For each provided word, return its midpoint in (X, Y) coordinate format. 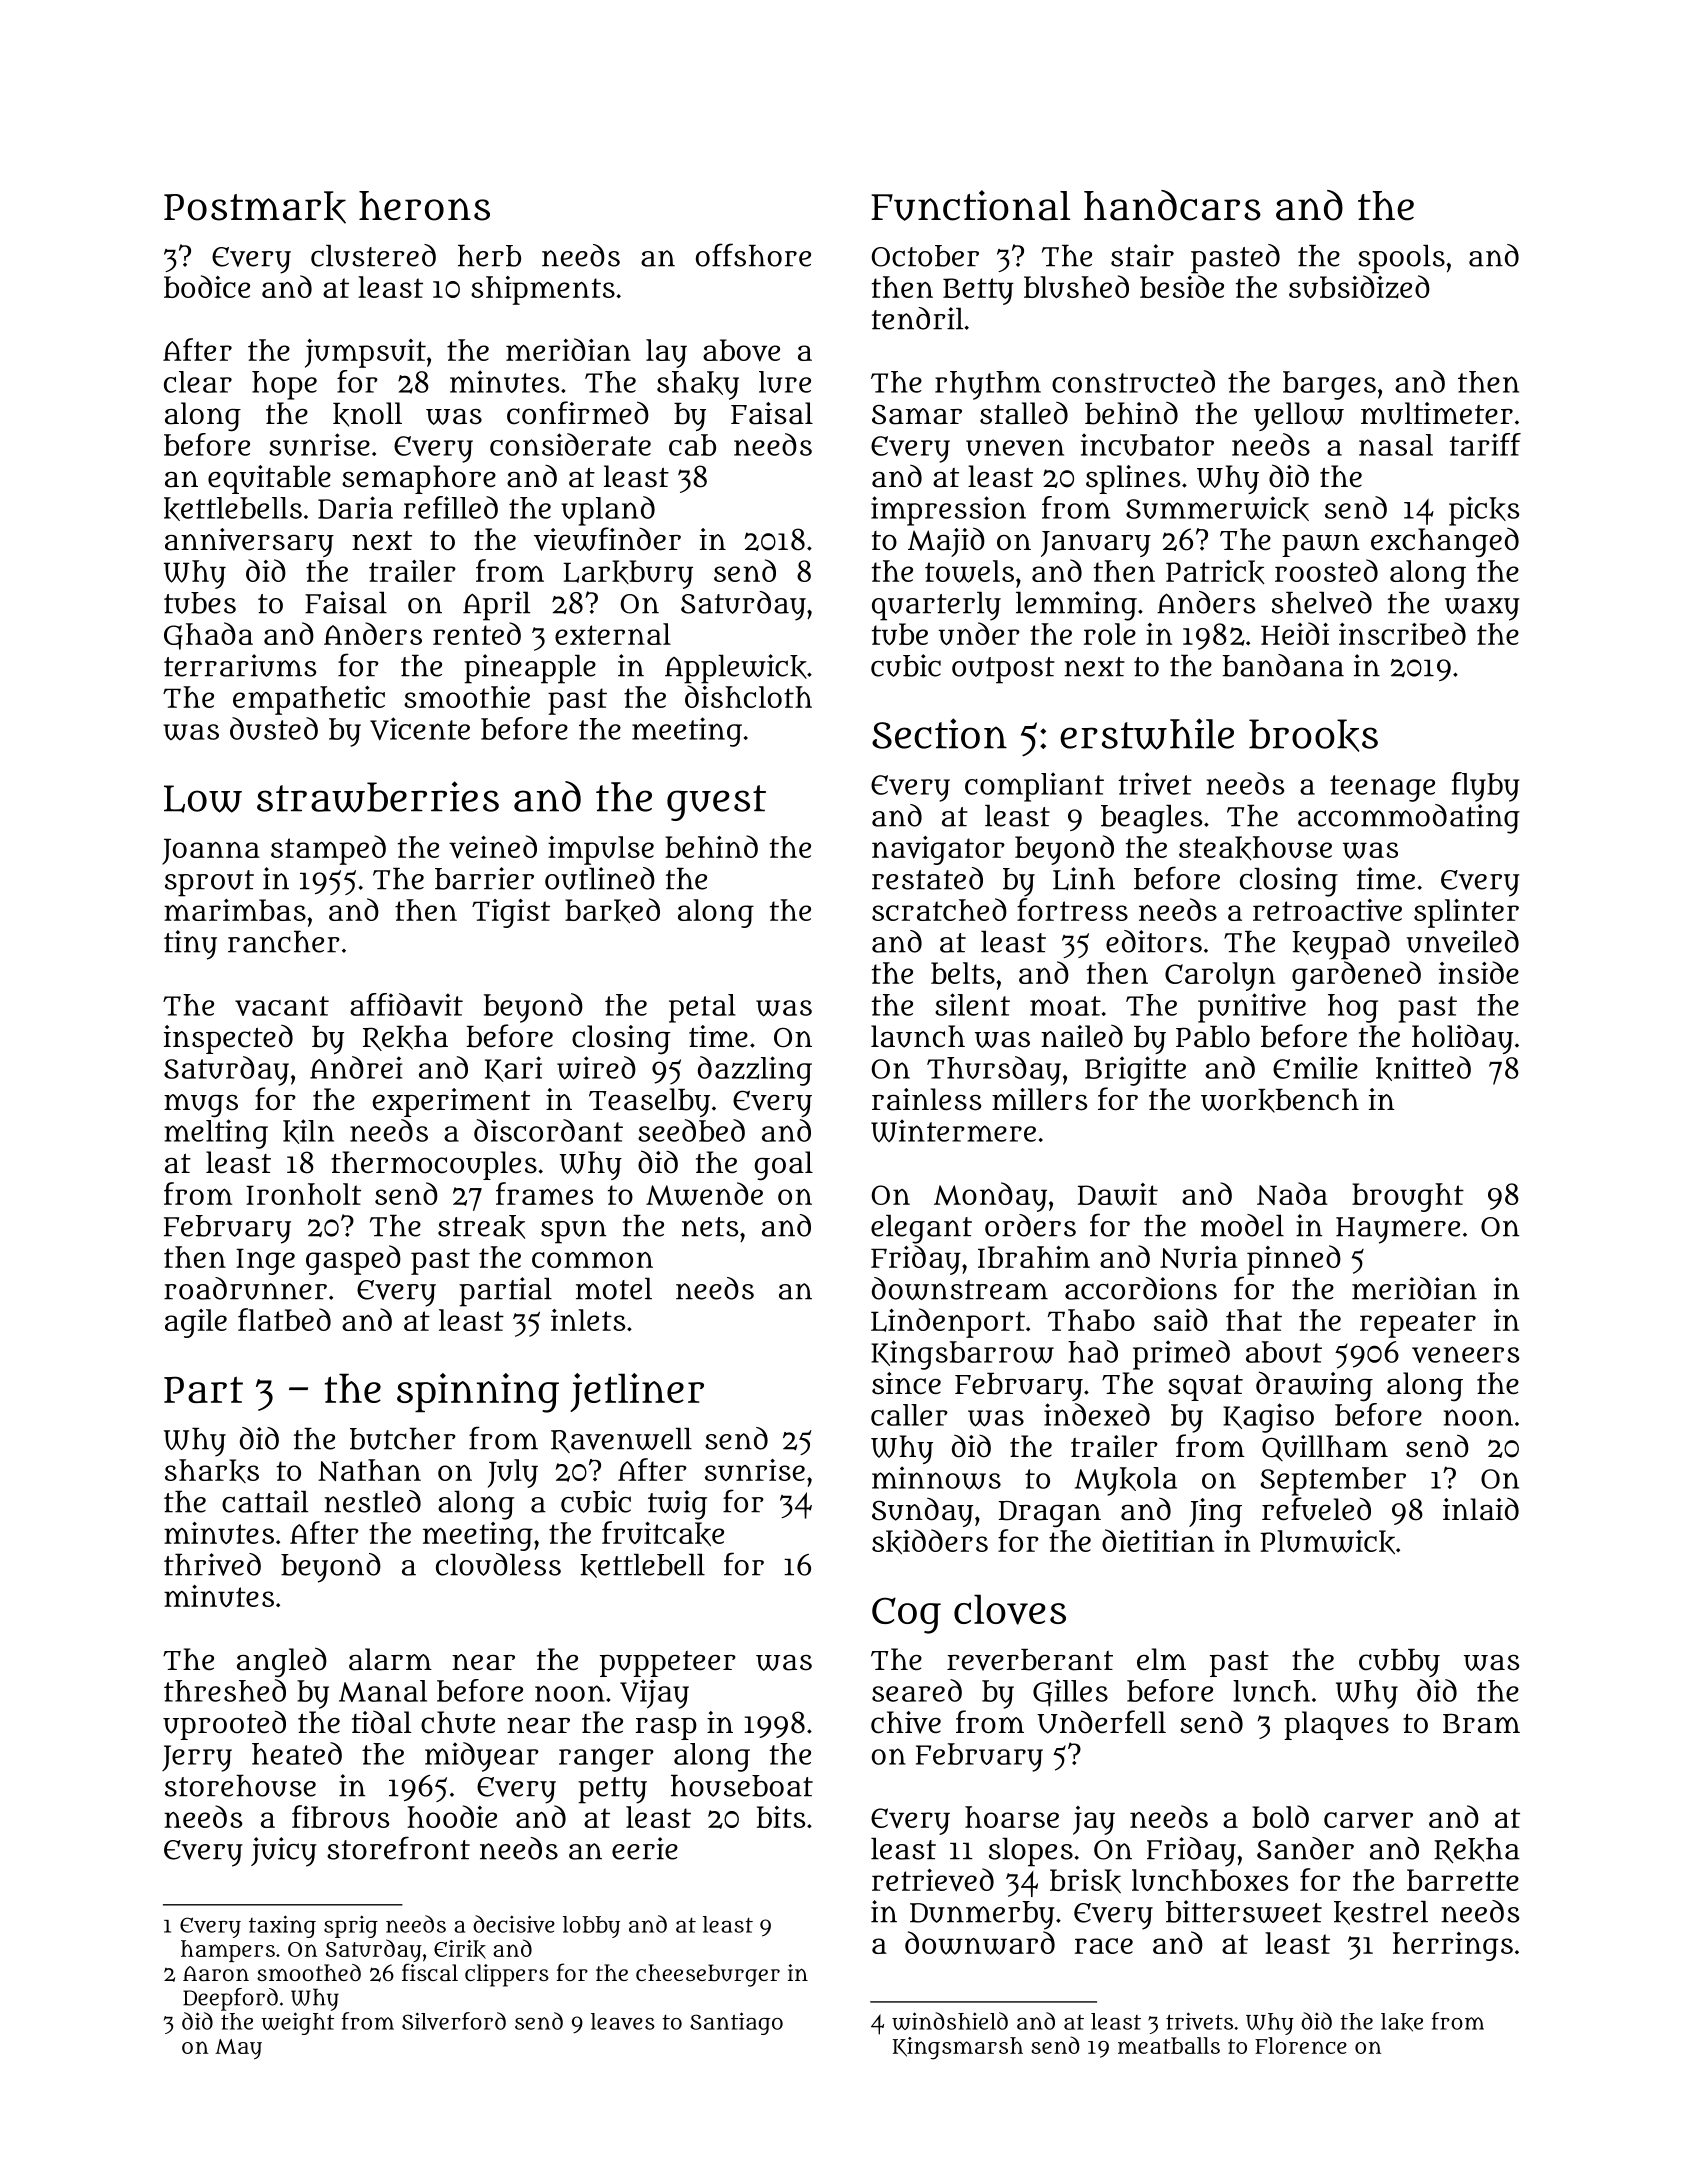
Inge (265, 1261)
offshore (753, 255)
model (1242, 1225)
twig (677, 1505)
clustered (373, 255)
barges (1329, 385)
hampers (228, 1951)
